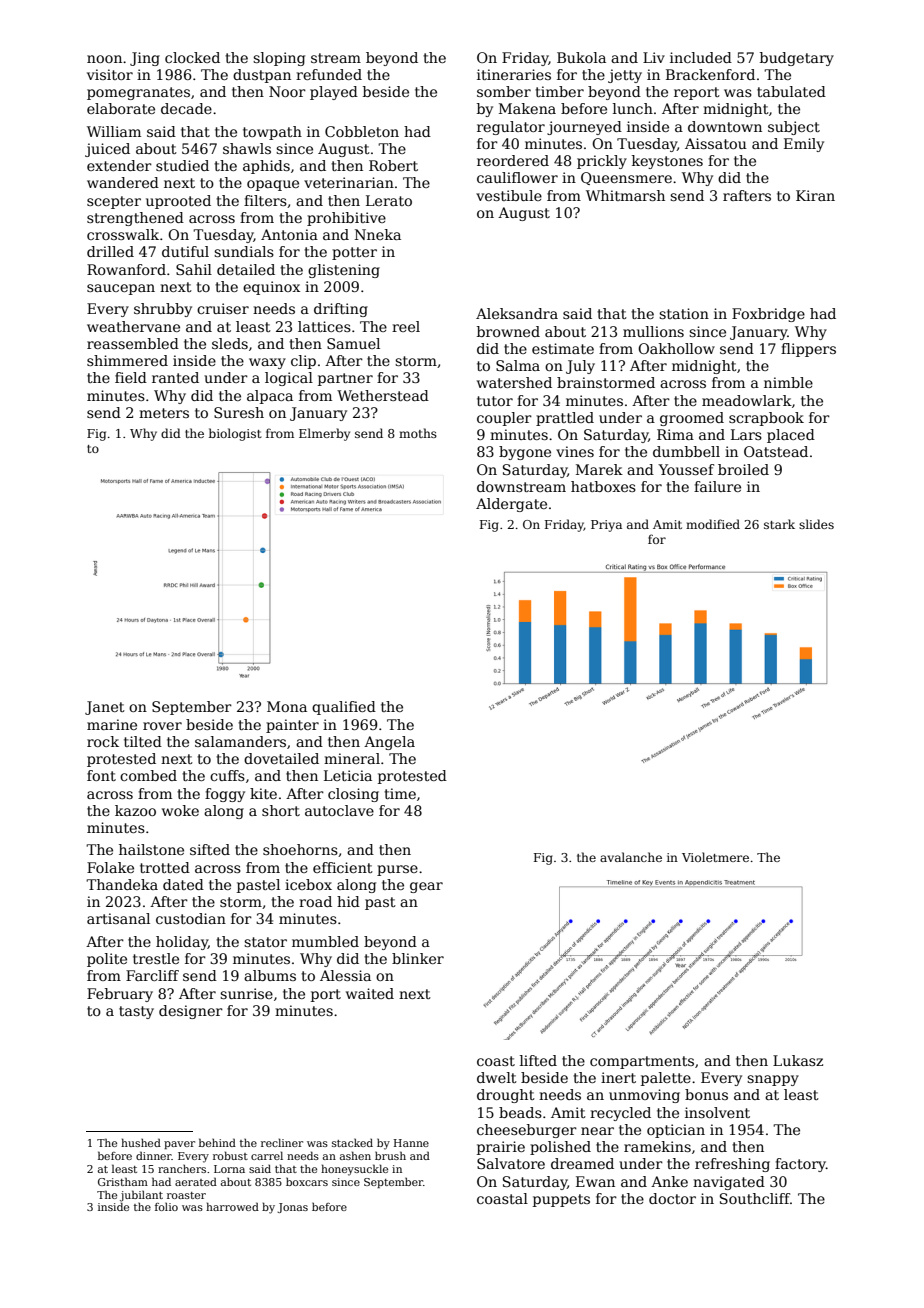  What do you see at coordinates (625, 195) in the image?
I see `Whitmarsh` at bounding box center [625, 195].
